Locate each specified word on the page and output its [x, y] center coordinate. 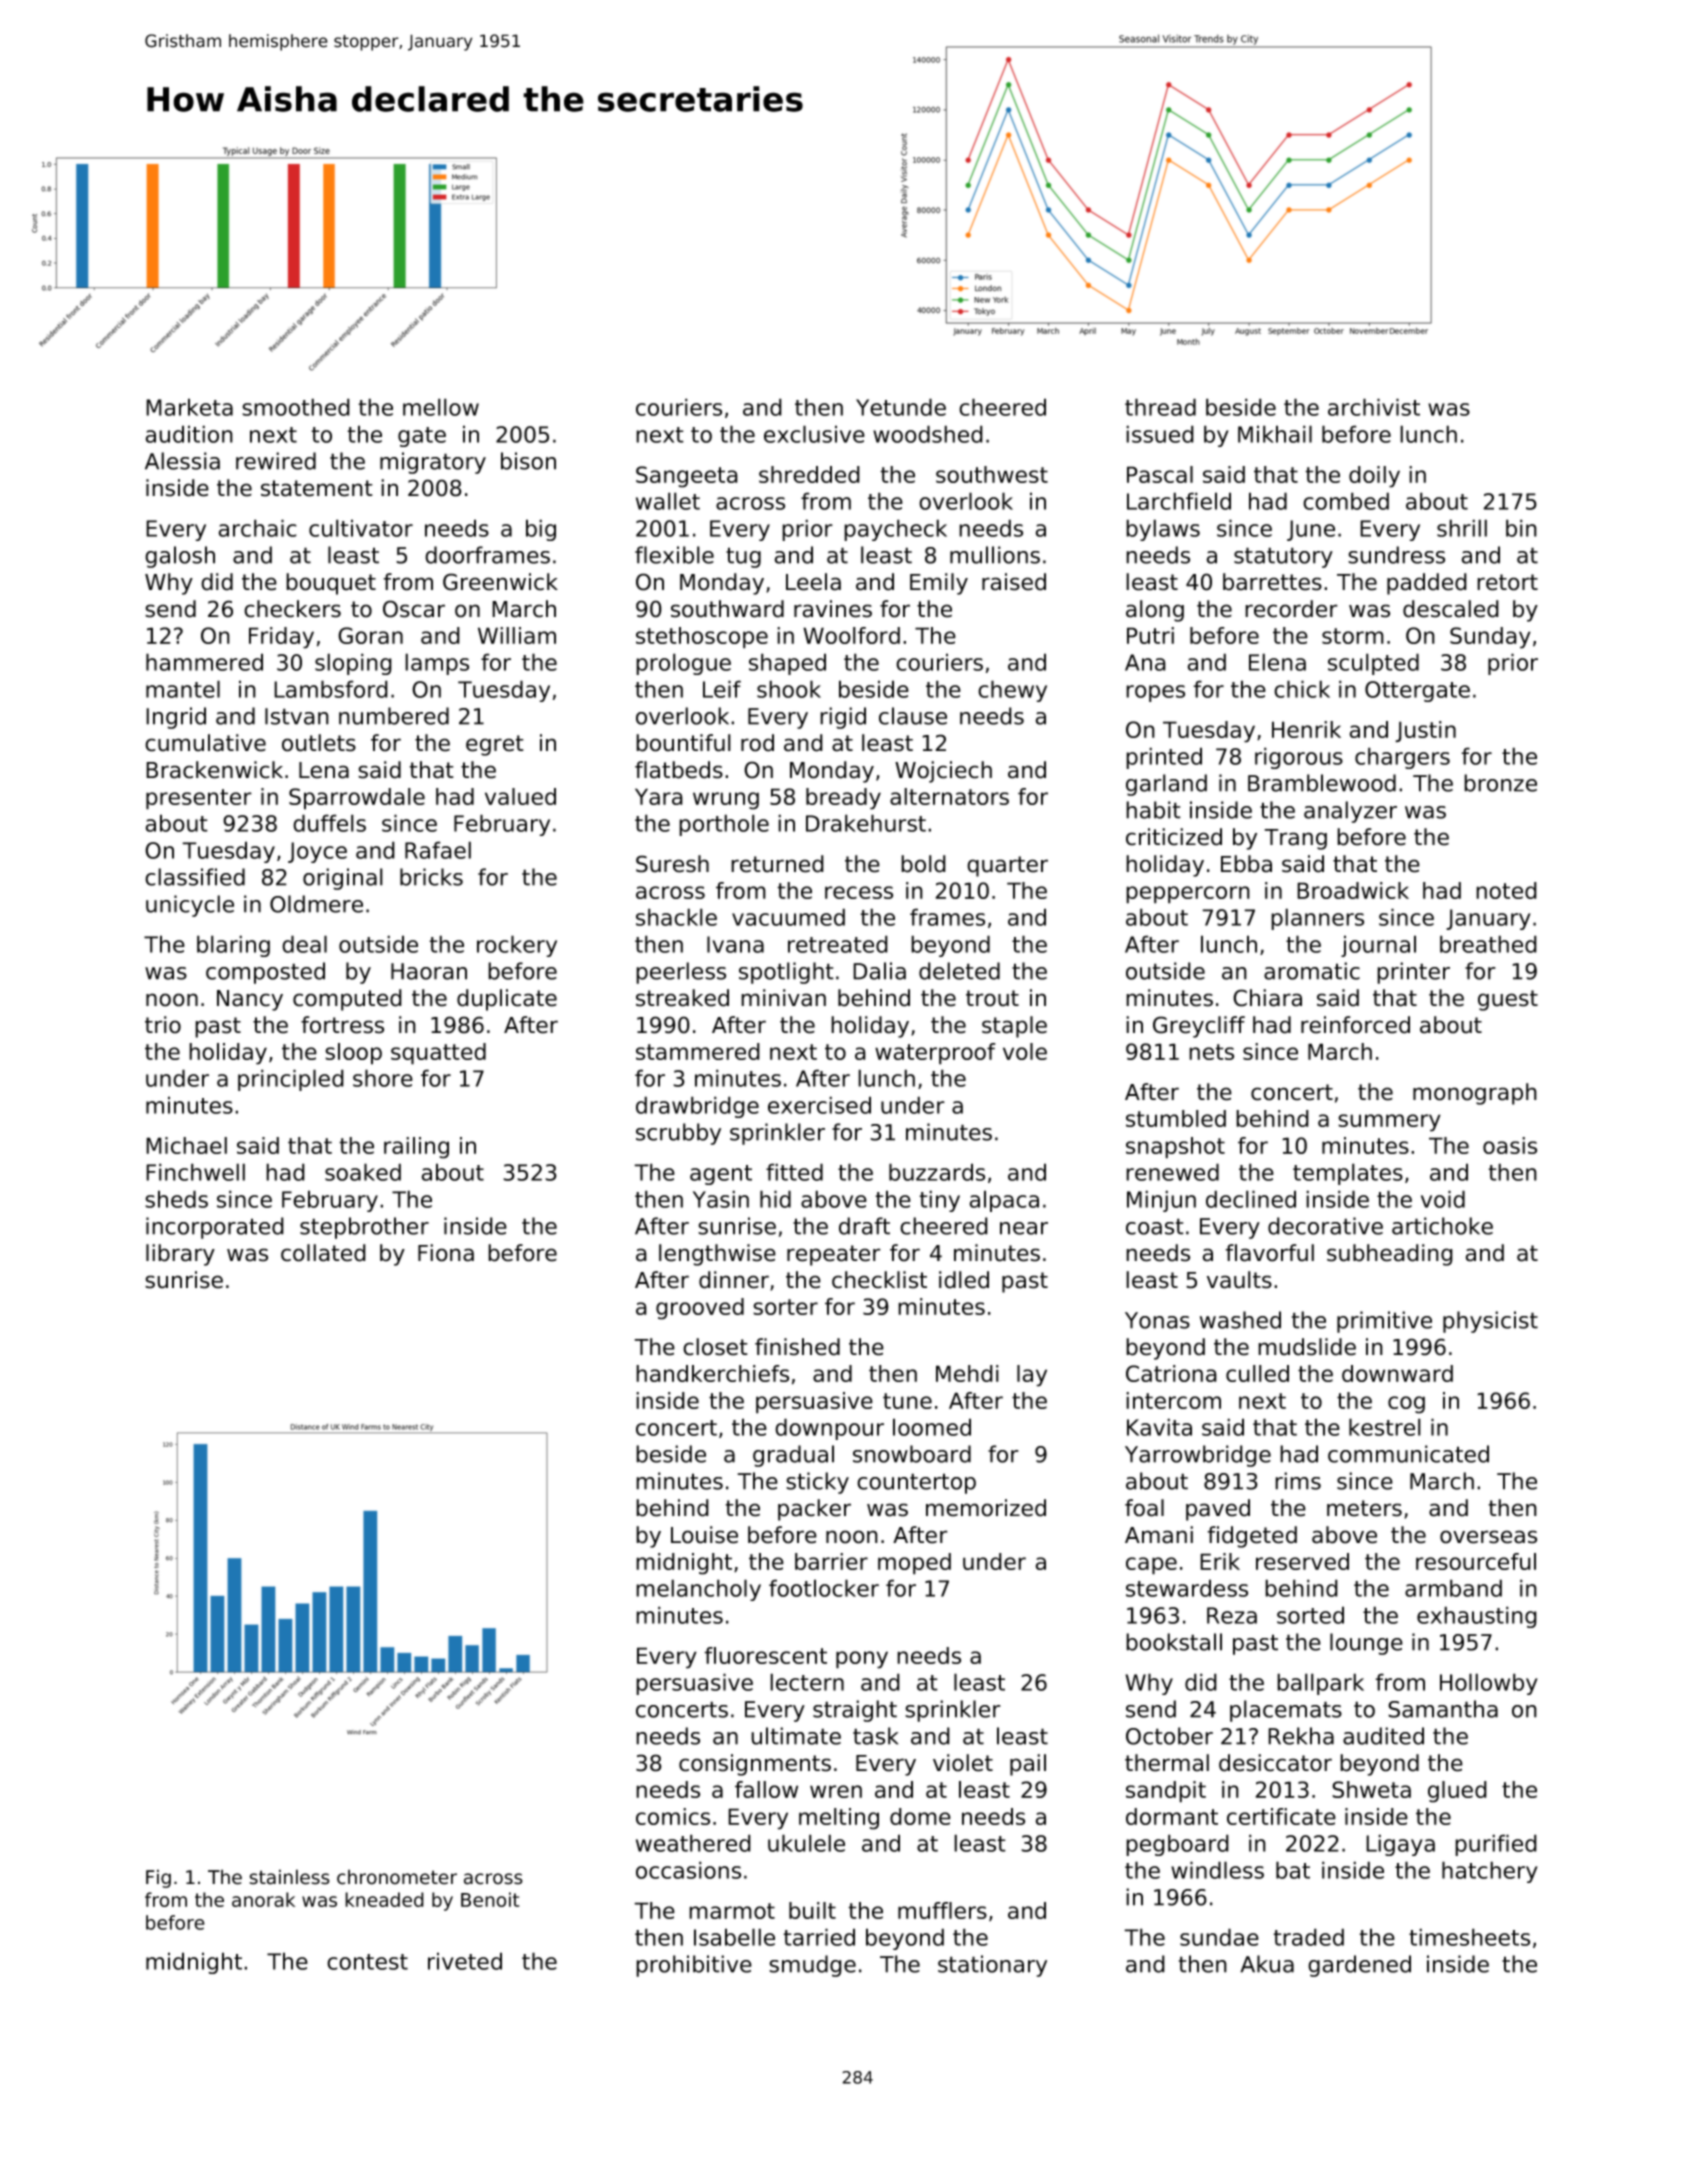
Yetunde [901, 407]
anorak [263, 1899]
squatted [438, 1054]
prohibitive [694, 1966]
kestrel [1385, 1427]
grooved [700, 1309]
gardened [1359, 1966]
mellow [441, 407]
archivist [1374, 407]
